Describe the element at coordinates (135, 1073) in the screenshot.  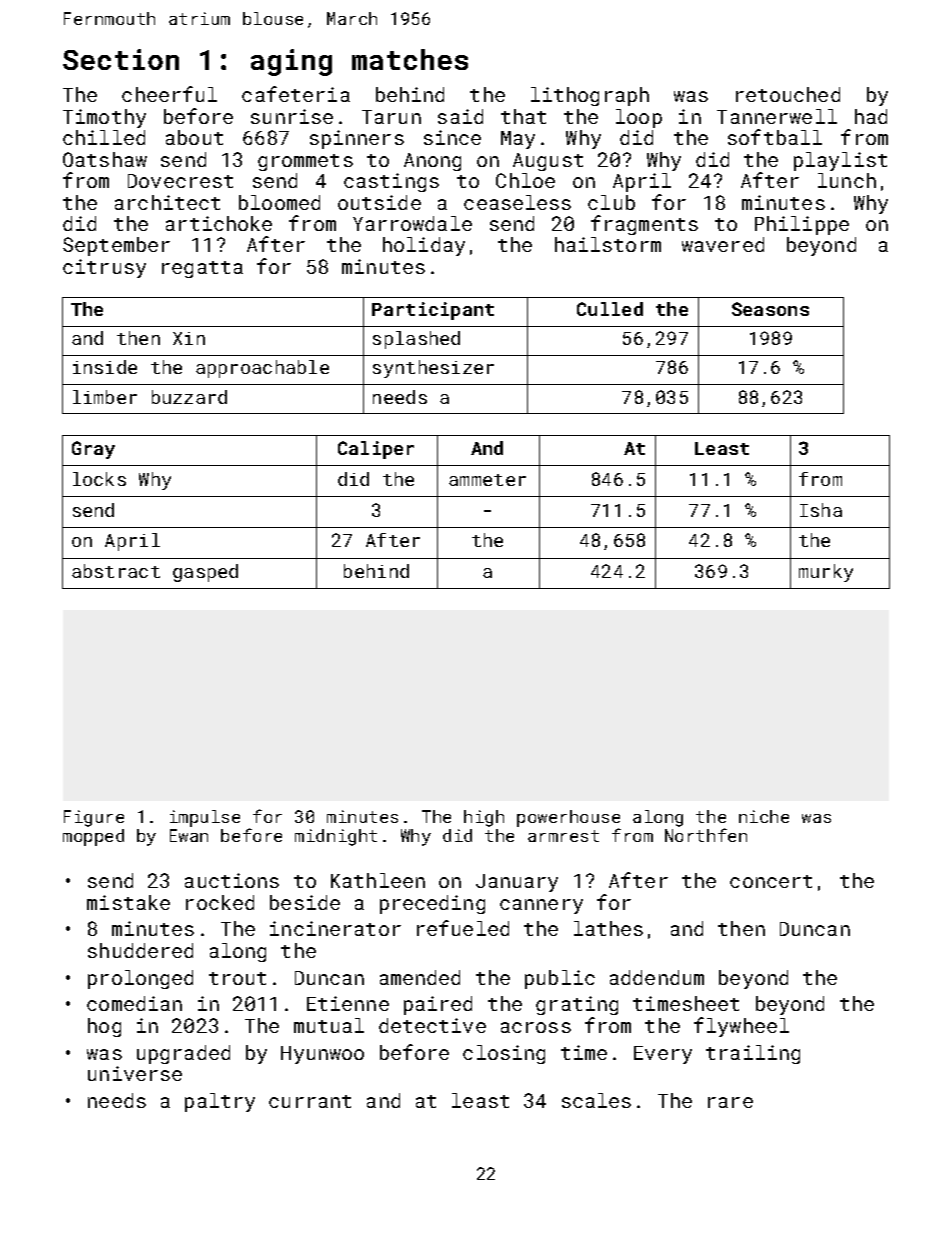
I see `universe` at that location.
